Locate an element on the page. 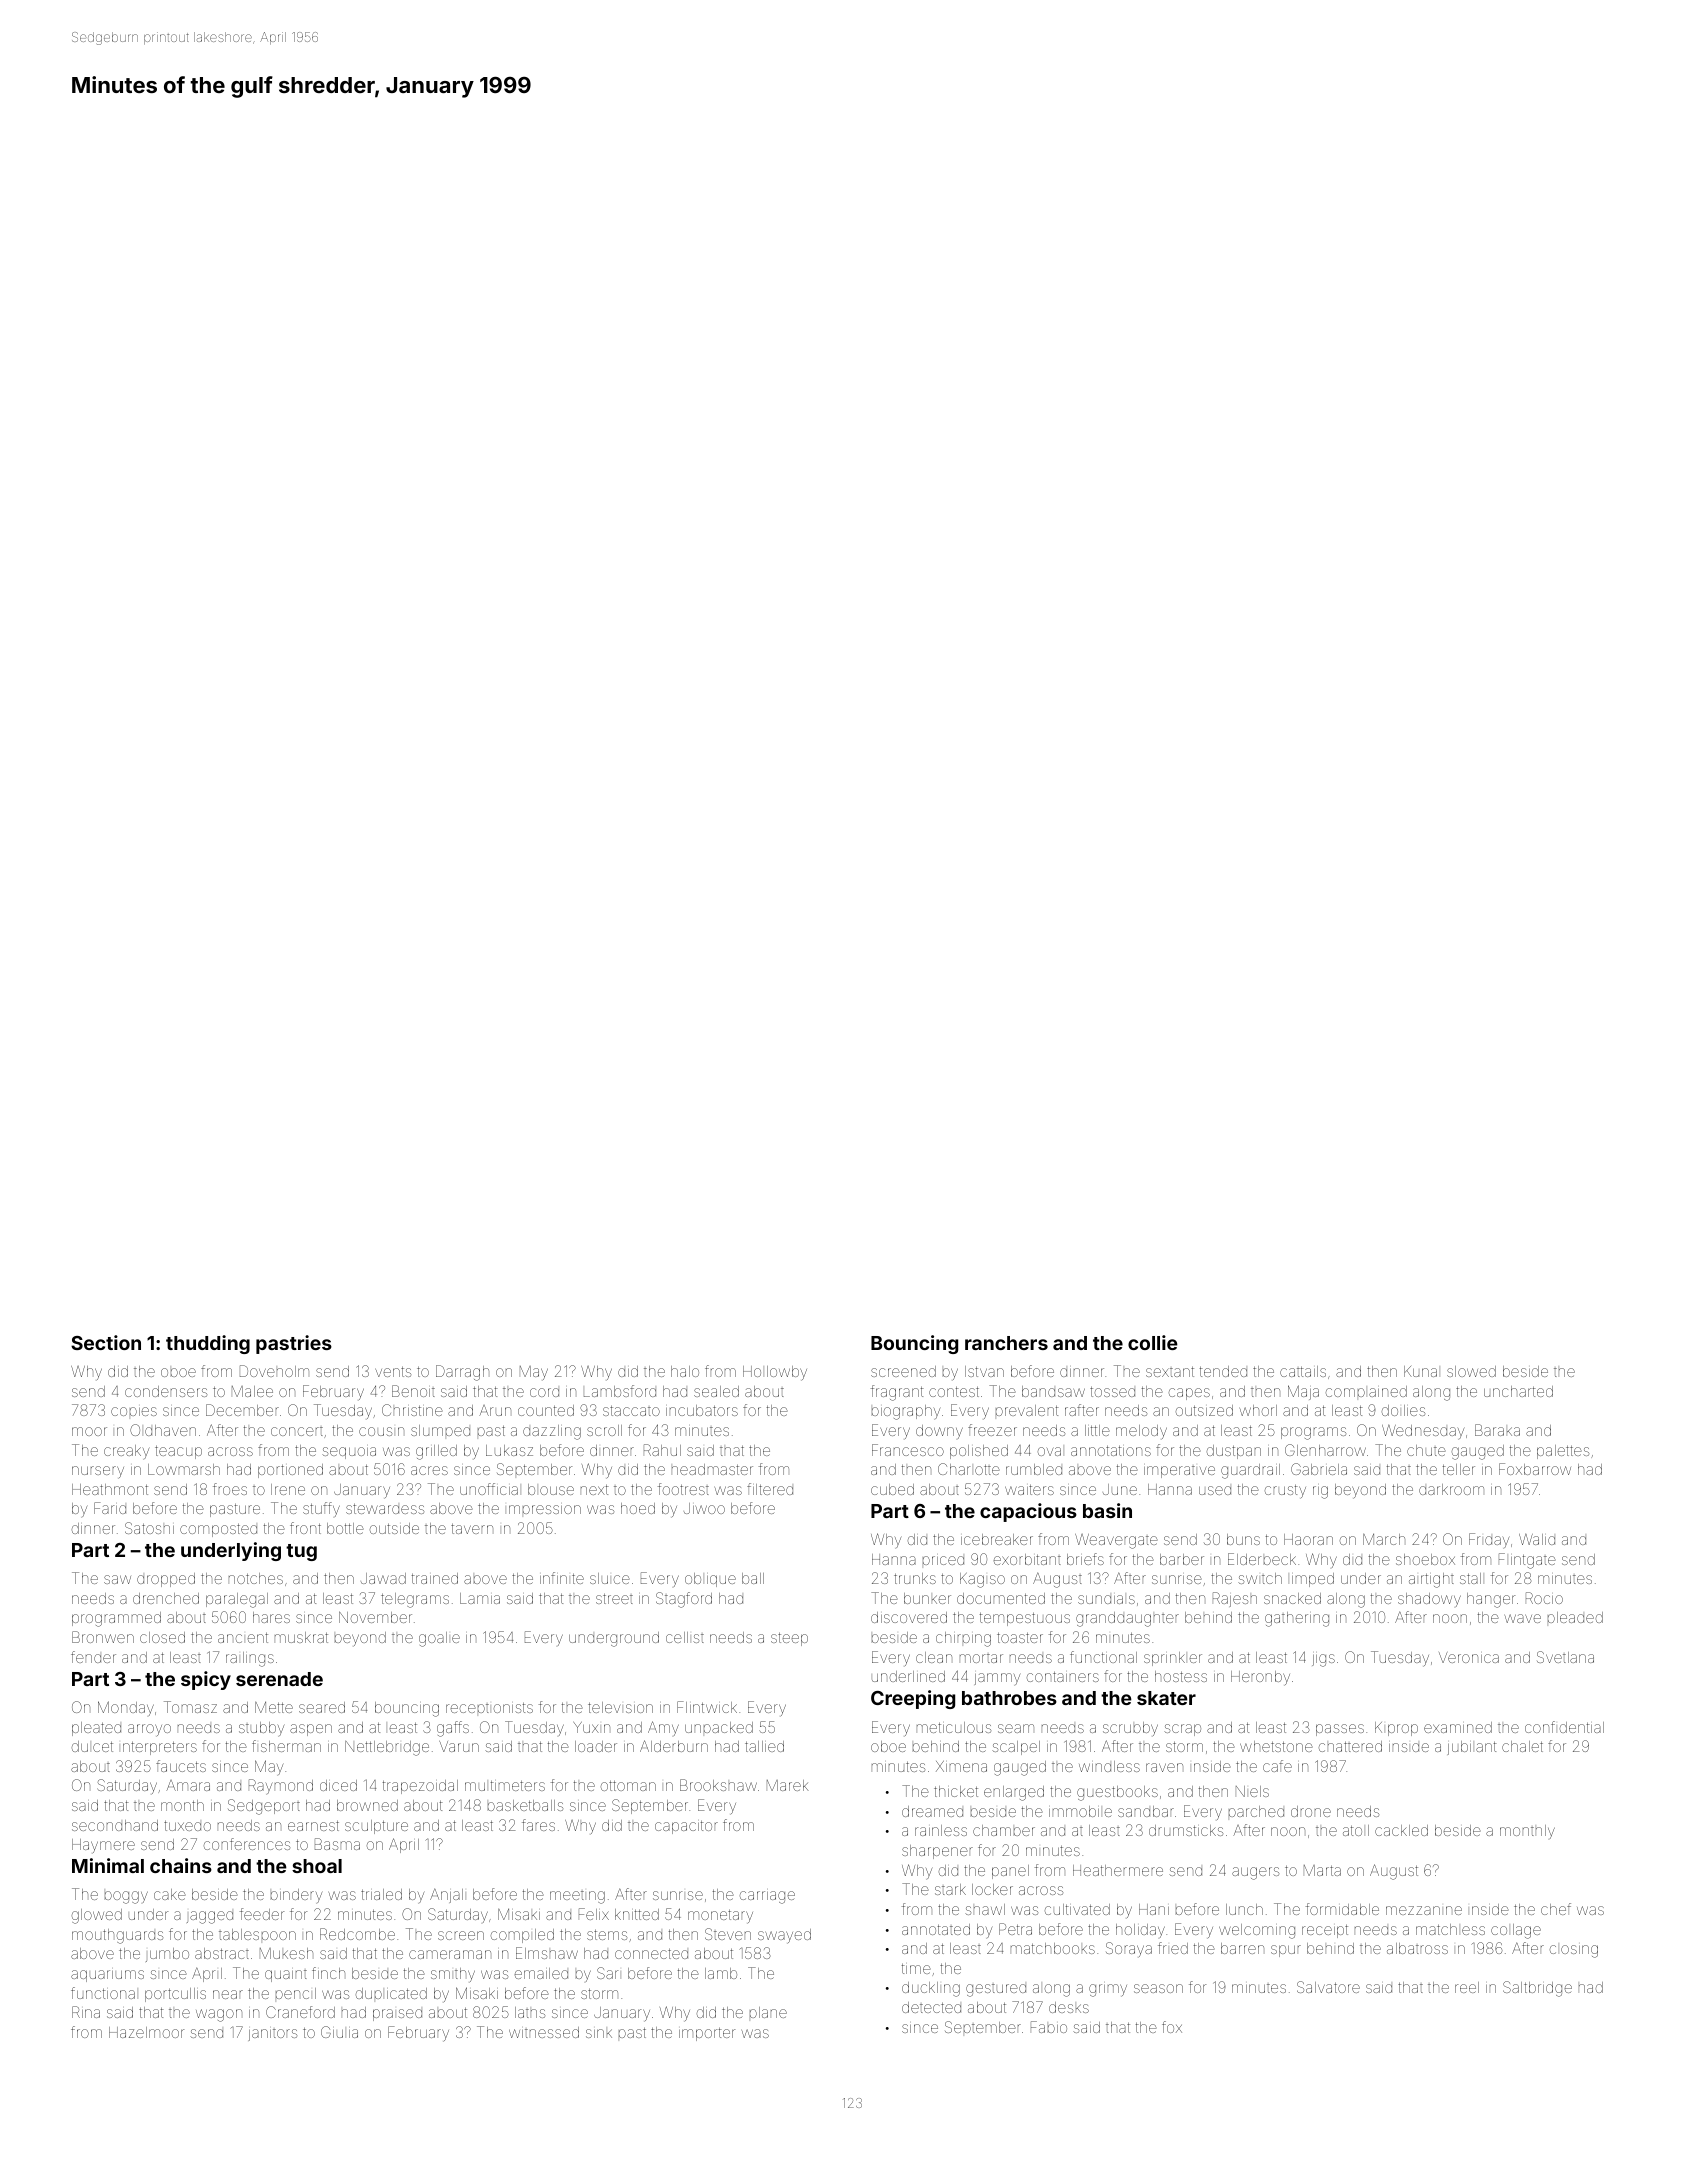  collie is located at coordinates (1153, 1342).
